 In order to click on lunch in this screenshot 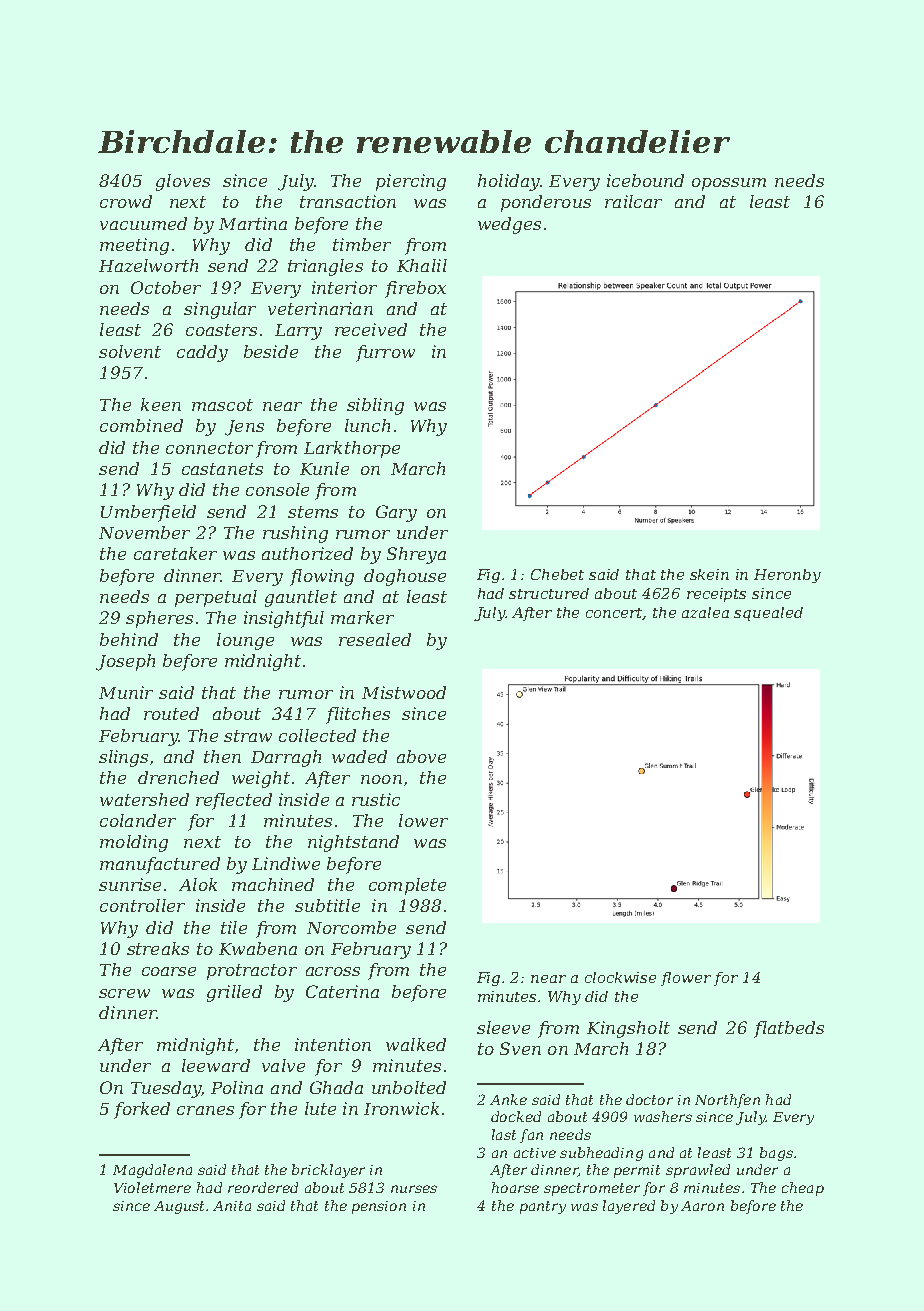, I will do `click(367, 425)`.
